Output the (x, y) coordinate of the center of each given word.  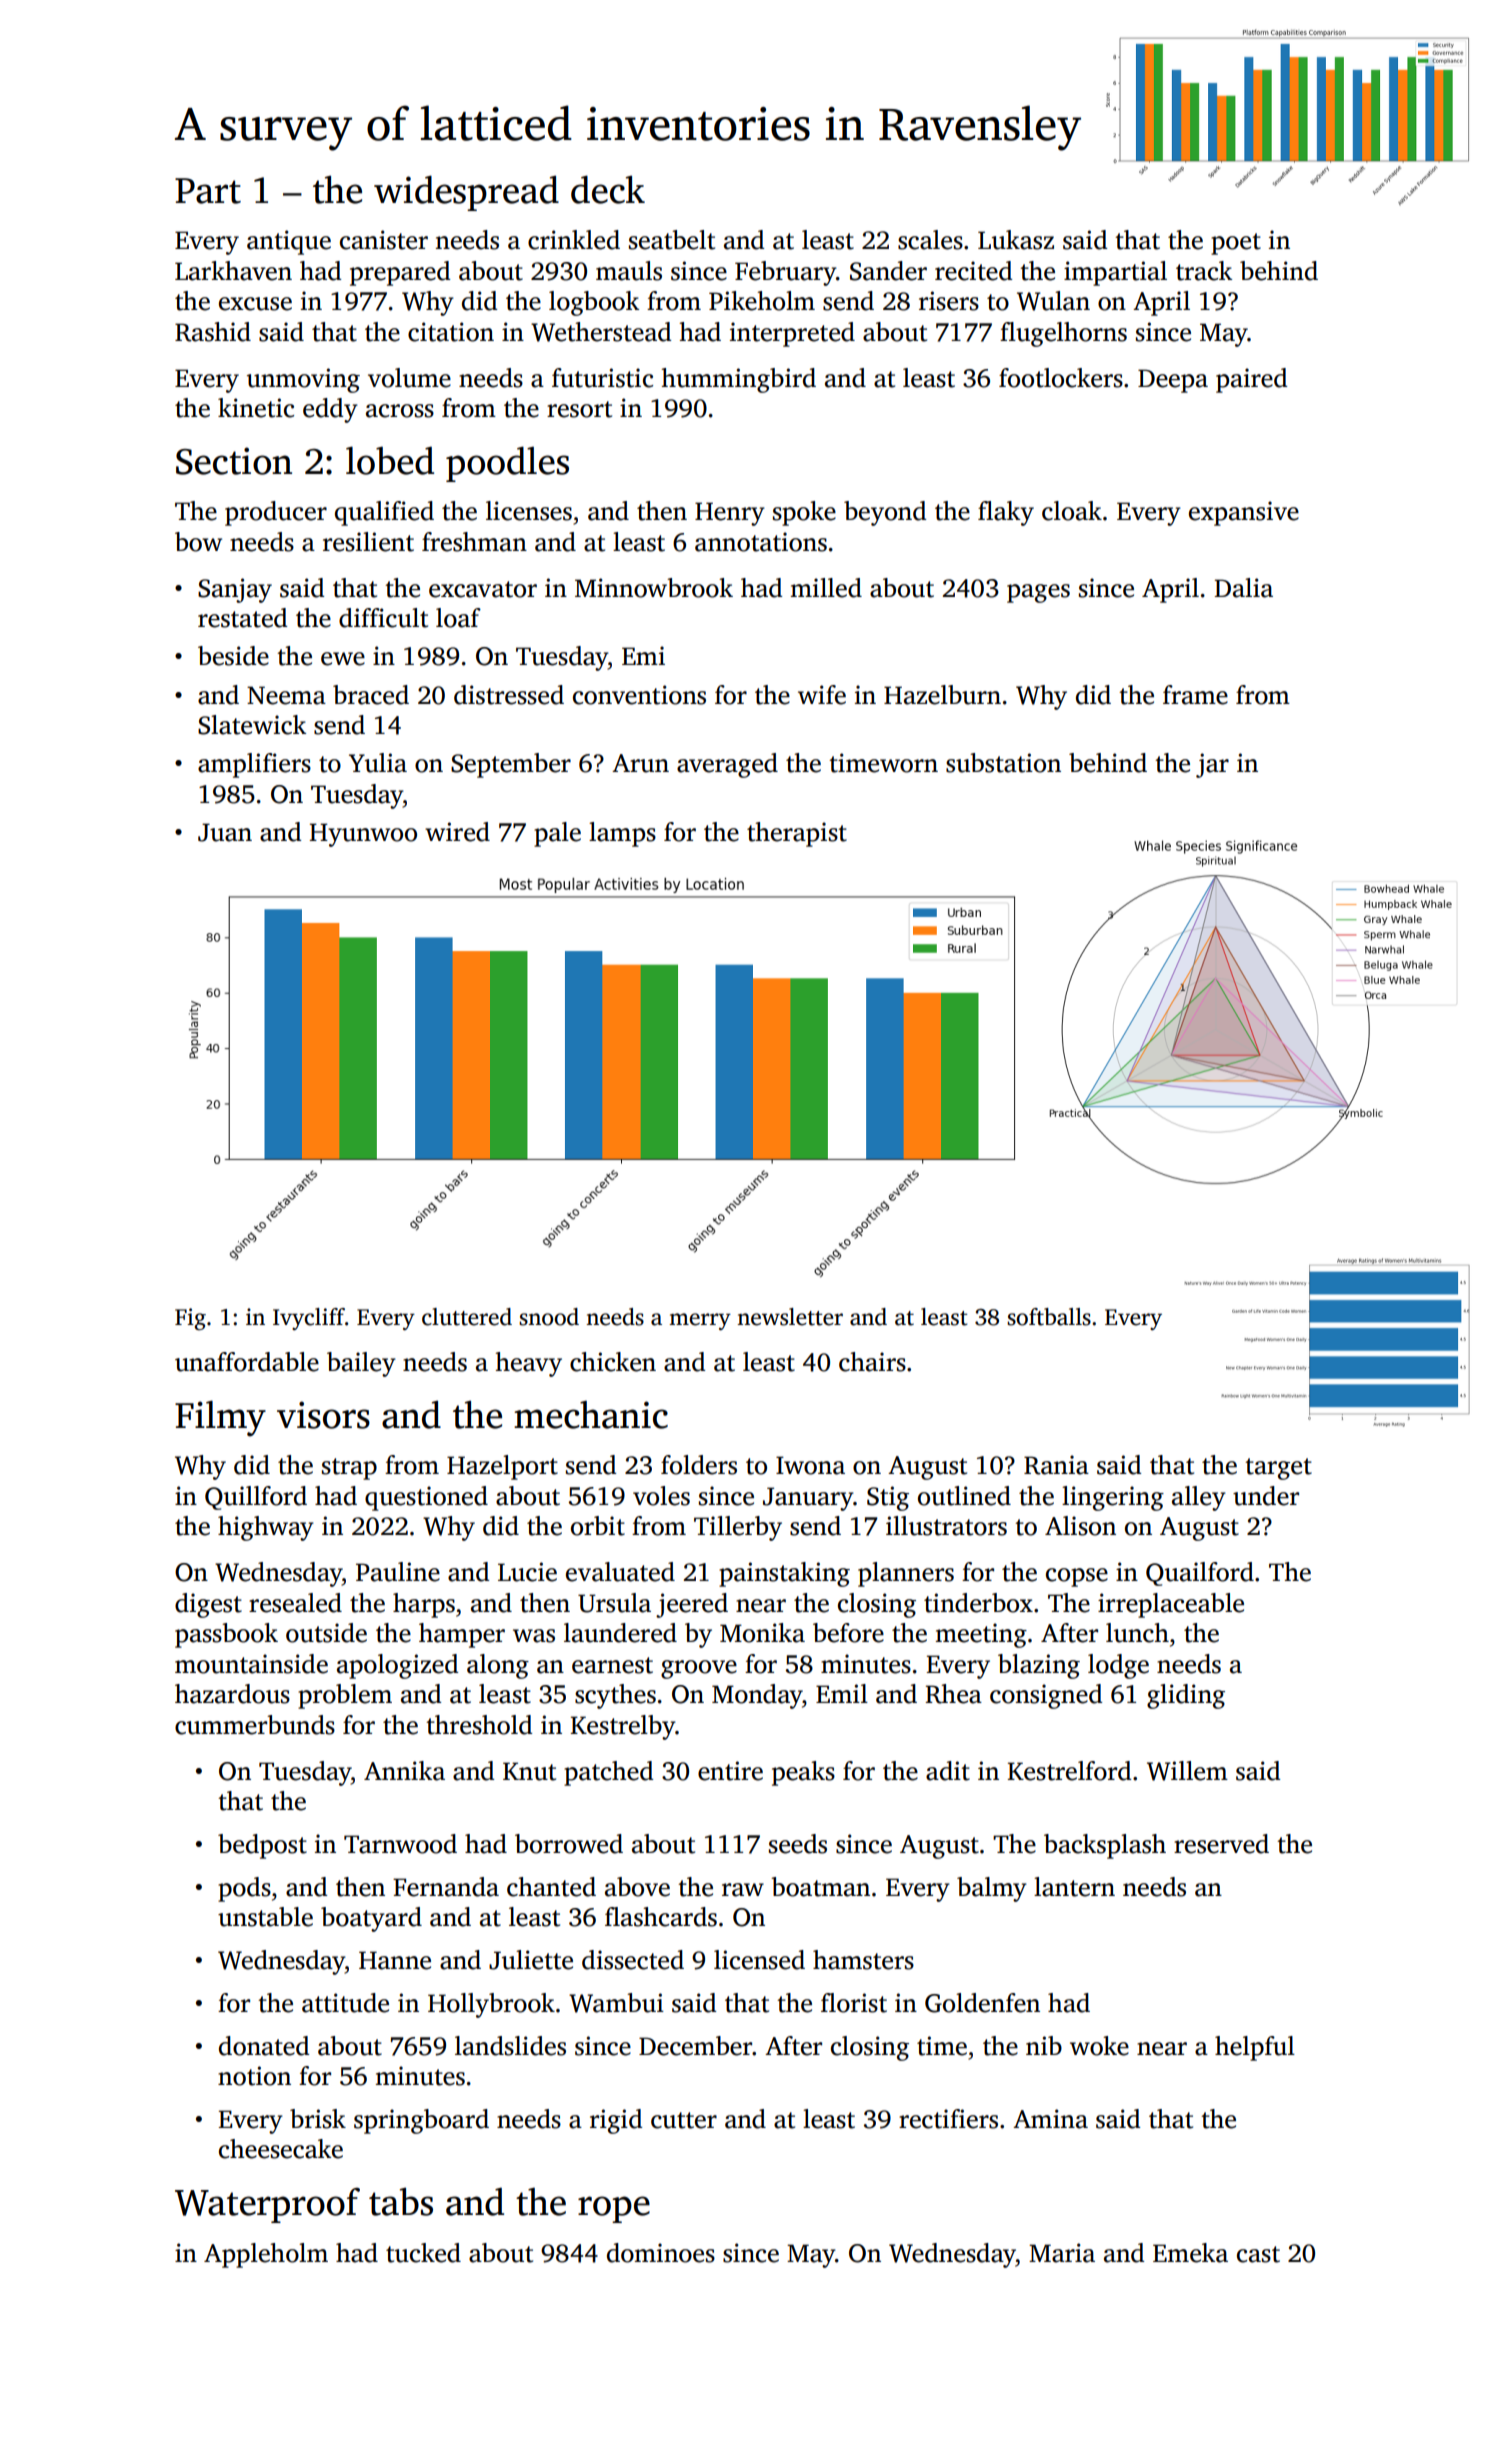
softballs (1049, 1317)
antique (289, 242)
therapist (797, 834)
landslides (510, 2046)
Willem (1187, 1771)
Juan (225, 832)
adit (948, 1771)
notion (254, 2076)
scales (930, 240)
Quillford (256, 1498)
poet (1236, 244)
